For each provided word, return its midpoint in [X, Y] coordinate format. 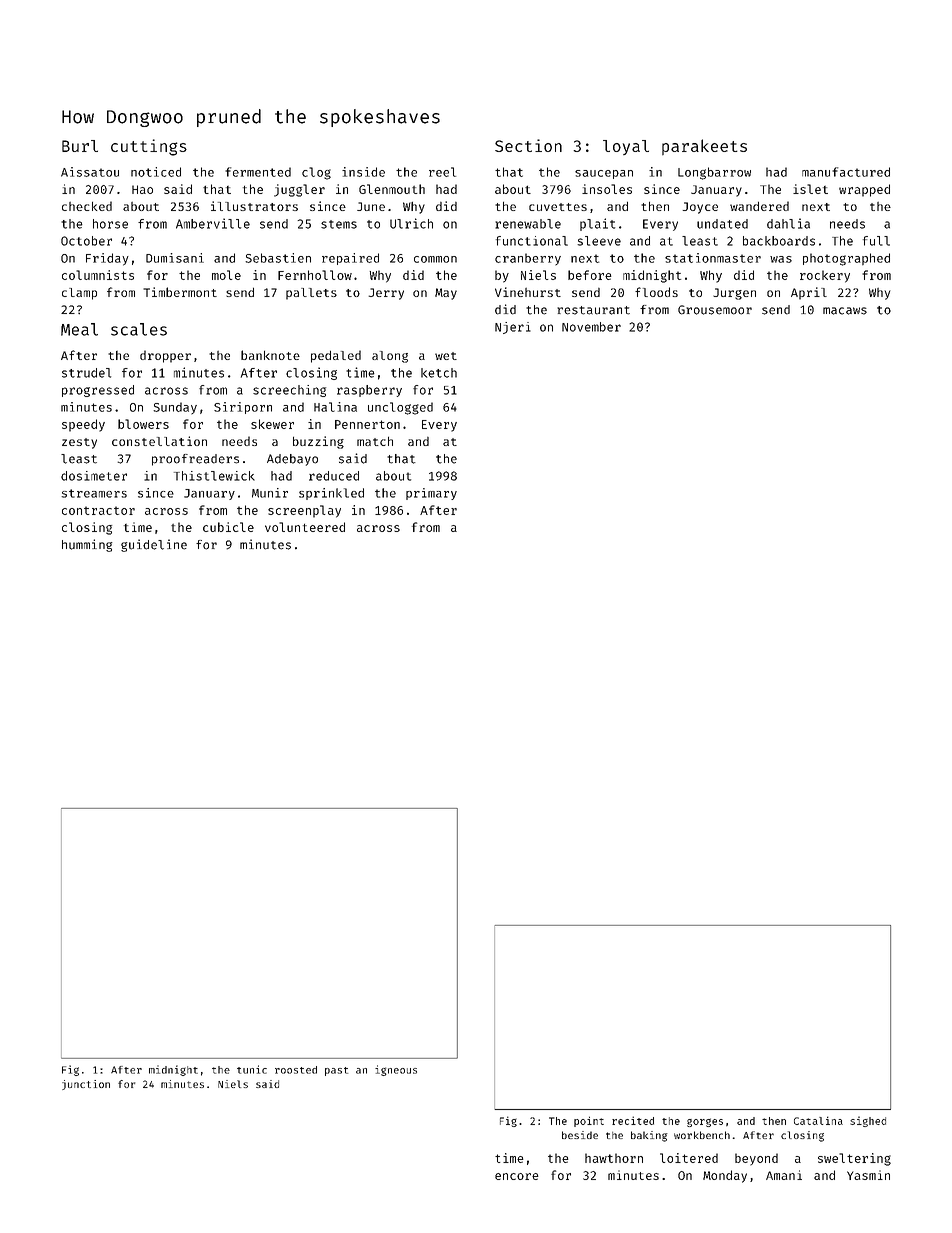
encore [517, 1176]
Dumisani [175, 258]
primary [431, 494]
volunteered [305, 527]
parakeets [704, 147]
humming [87, 545]
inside [363, 172]
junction [86, 1085]
